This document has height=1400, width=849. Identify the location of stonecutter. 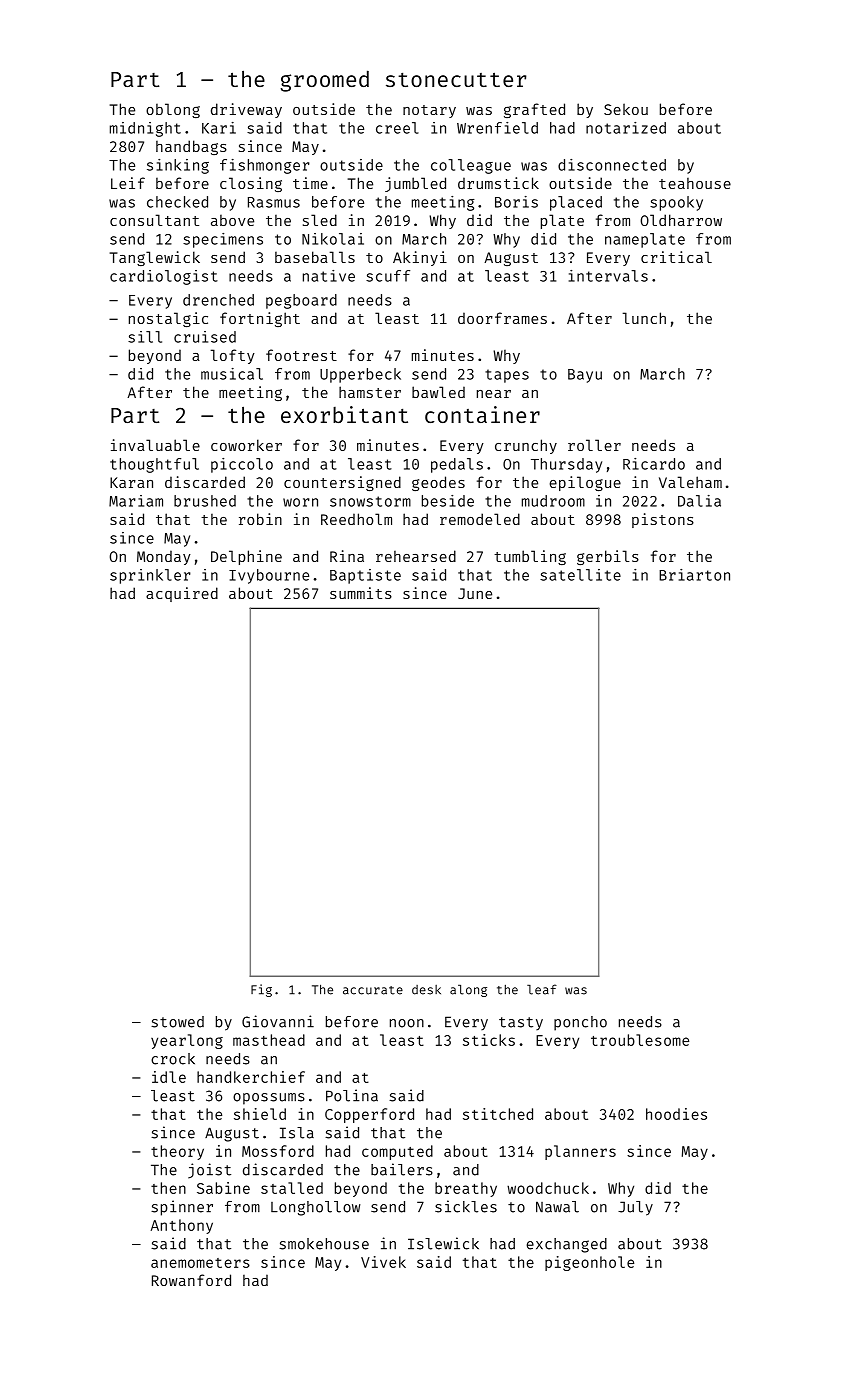
(456, 79).
